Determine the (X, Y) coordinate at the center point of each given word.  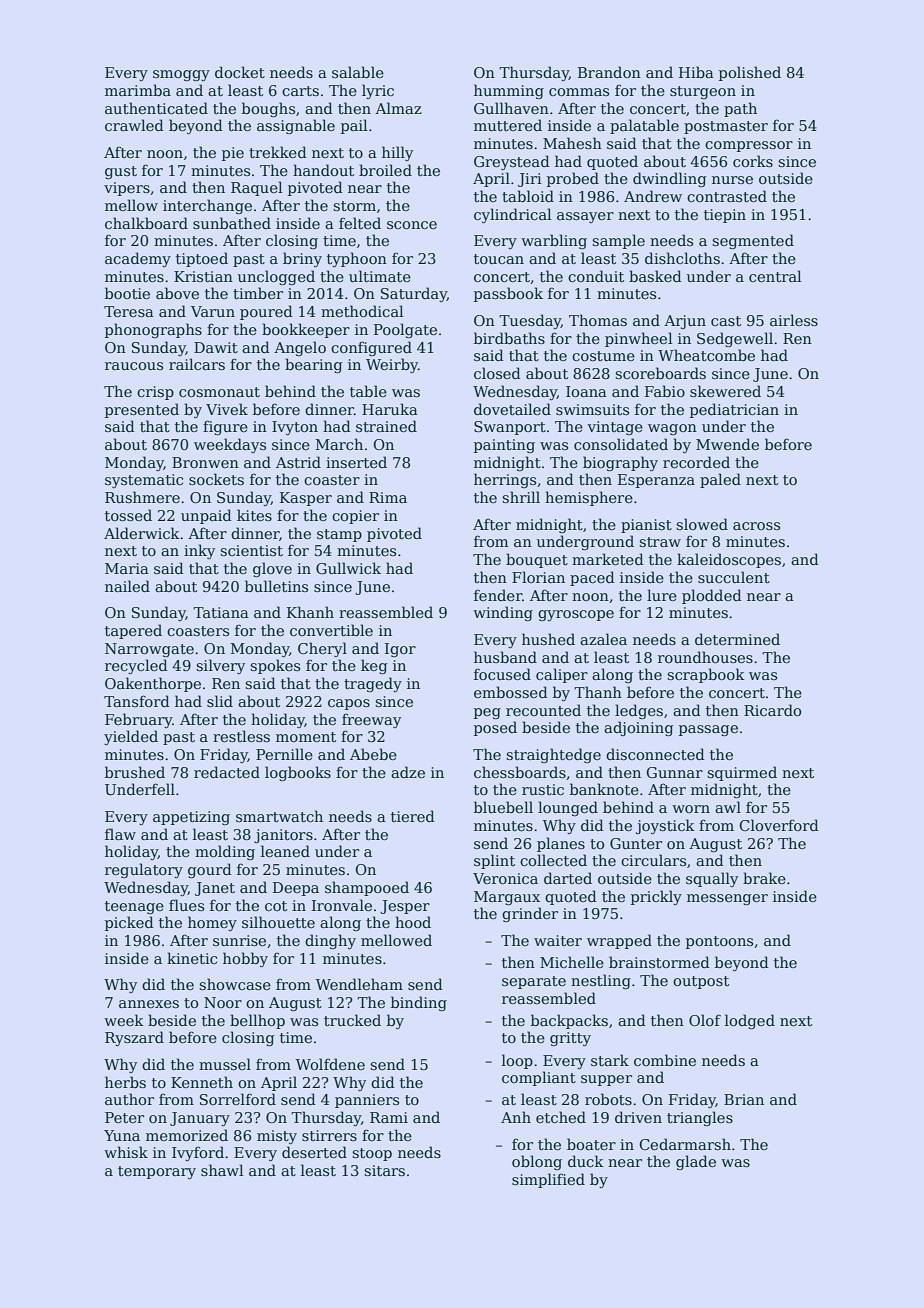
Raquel (256, 188)
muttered (508, 125)
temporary (157, 1172)
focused (502, 674)
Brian (744, 1099)
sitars (384, 1170)
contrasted (727, 196)
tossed (128, 515)
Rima (388, 497)
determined (737, 639)
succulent (734, 577)
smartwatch (279, 816)
